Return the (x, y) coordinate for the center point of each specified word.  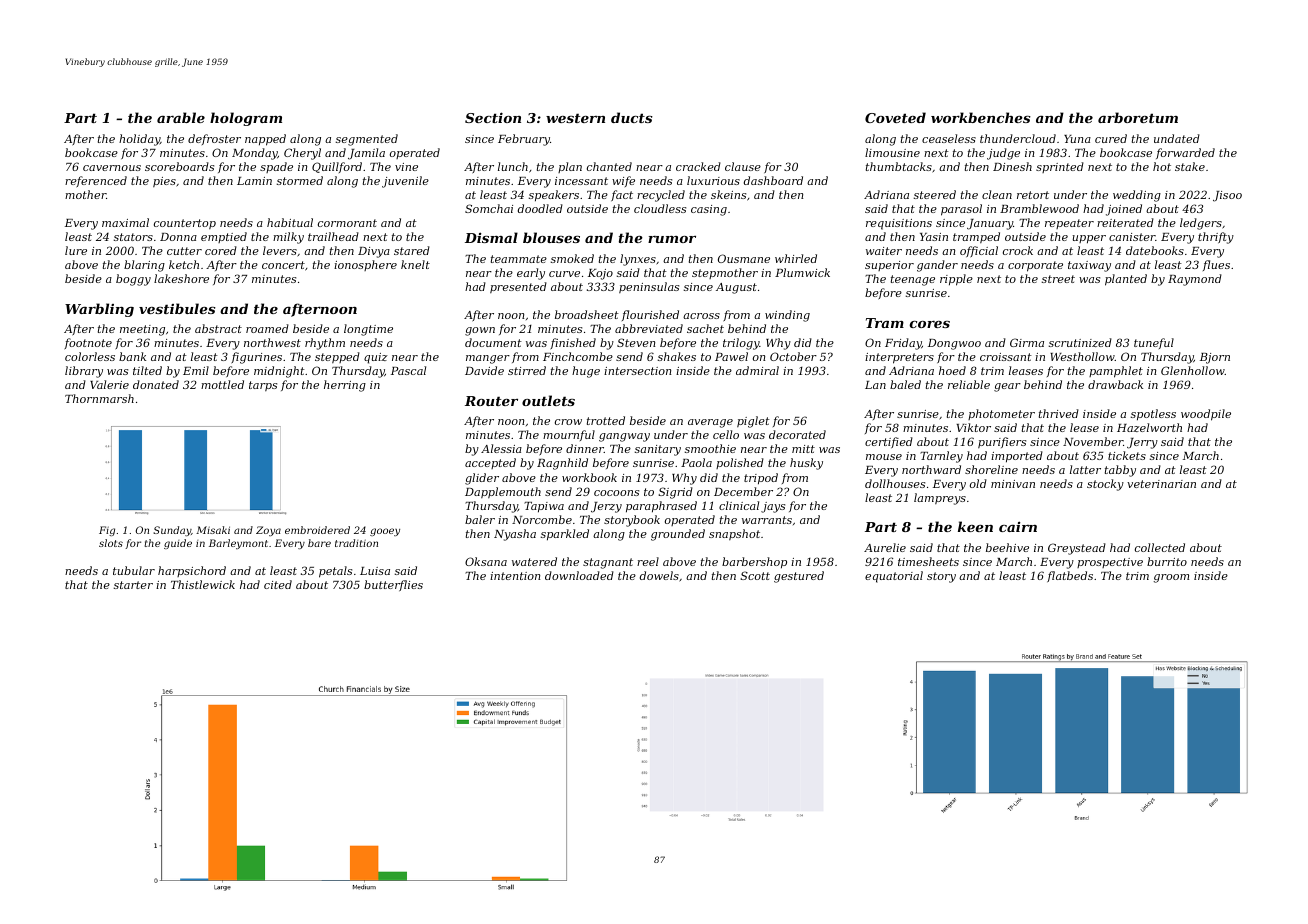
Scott (755, 575)
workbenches (981, 117)
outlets (548, 400)
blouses (551, 237)
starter (133, 585)
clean (997, 194)
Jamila (366, 154)
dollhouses (895, 483)
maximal (125, 222)
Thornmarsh (99, 398)
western (575, 118)
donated (156, 384)
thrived (1059, 413)
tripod (761, 479)
